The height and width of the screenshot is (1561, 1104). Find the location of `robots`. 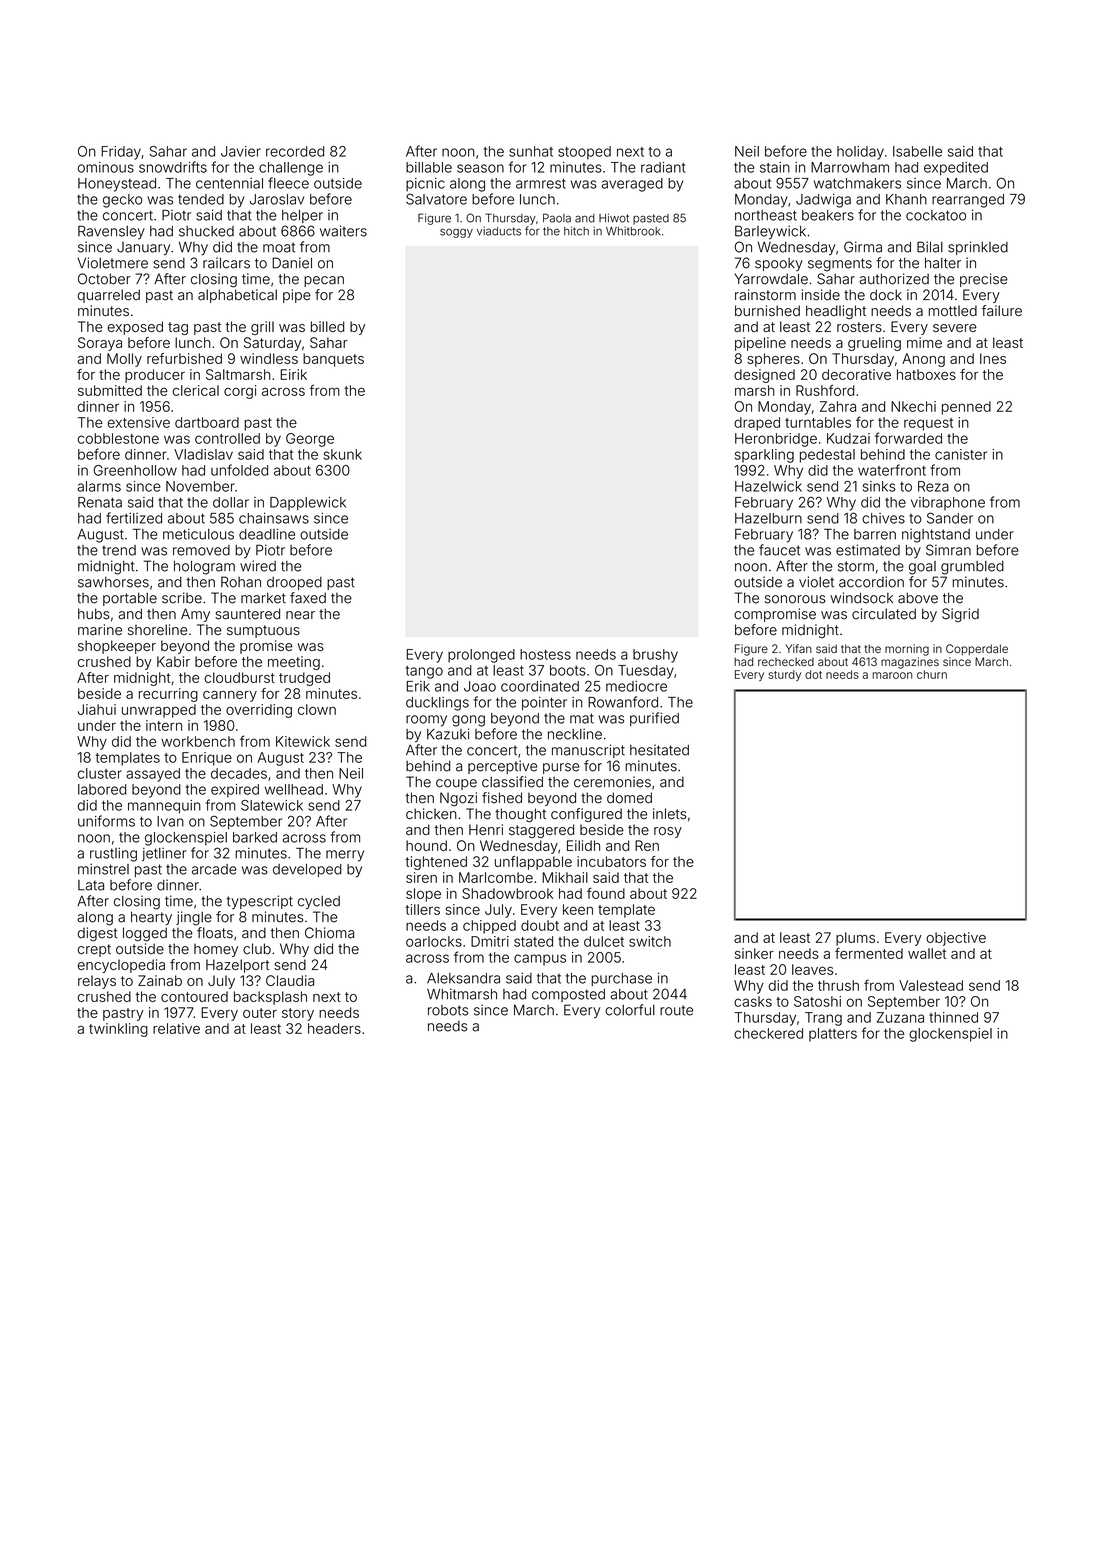

robots is located at coordinates (448, 1010).
